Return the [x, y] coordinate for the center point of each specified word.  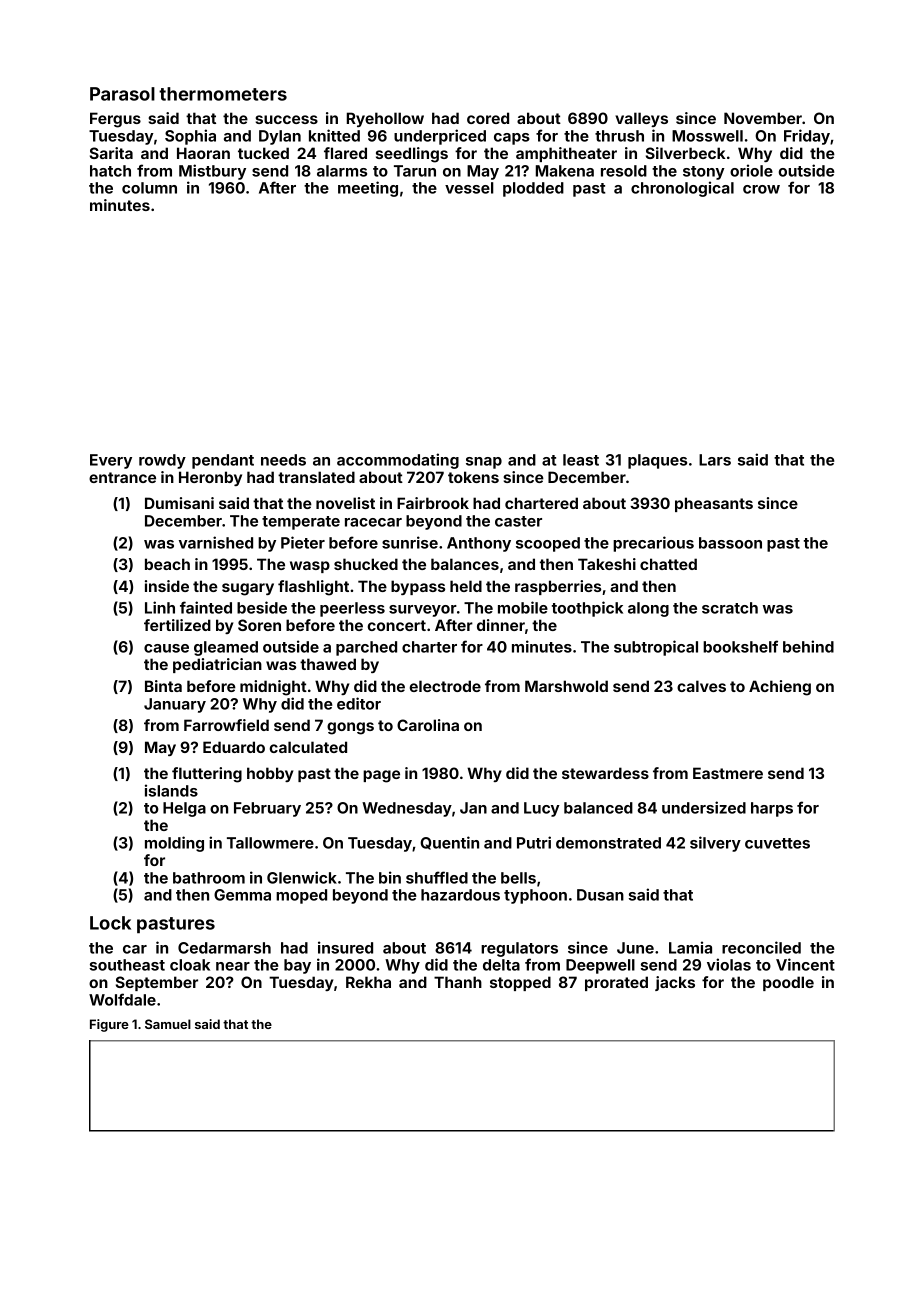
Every [111, 461]
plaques [657, 461]
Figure [109, 1025]
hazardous [460, 895]
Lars [715, 460]
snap [484, 463]
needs [283, 460]
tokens [473, 477]
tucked [263, 153]
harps [772, 809]
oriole [751, 170]
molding [174, 844]
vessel [469, 188]
